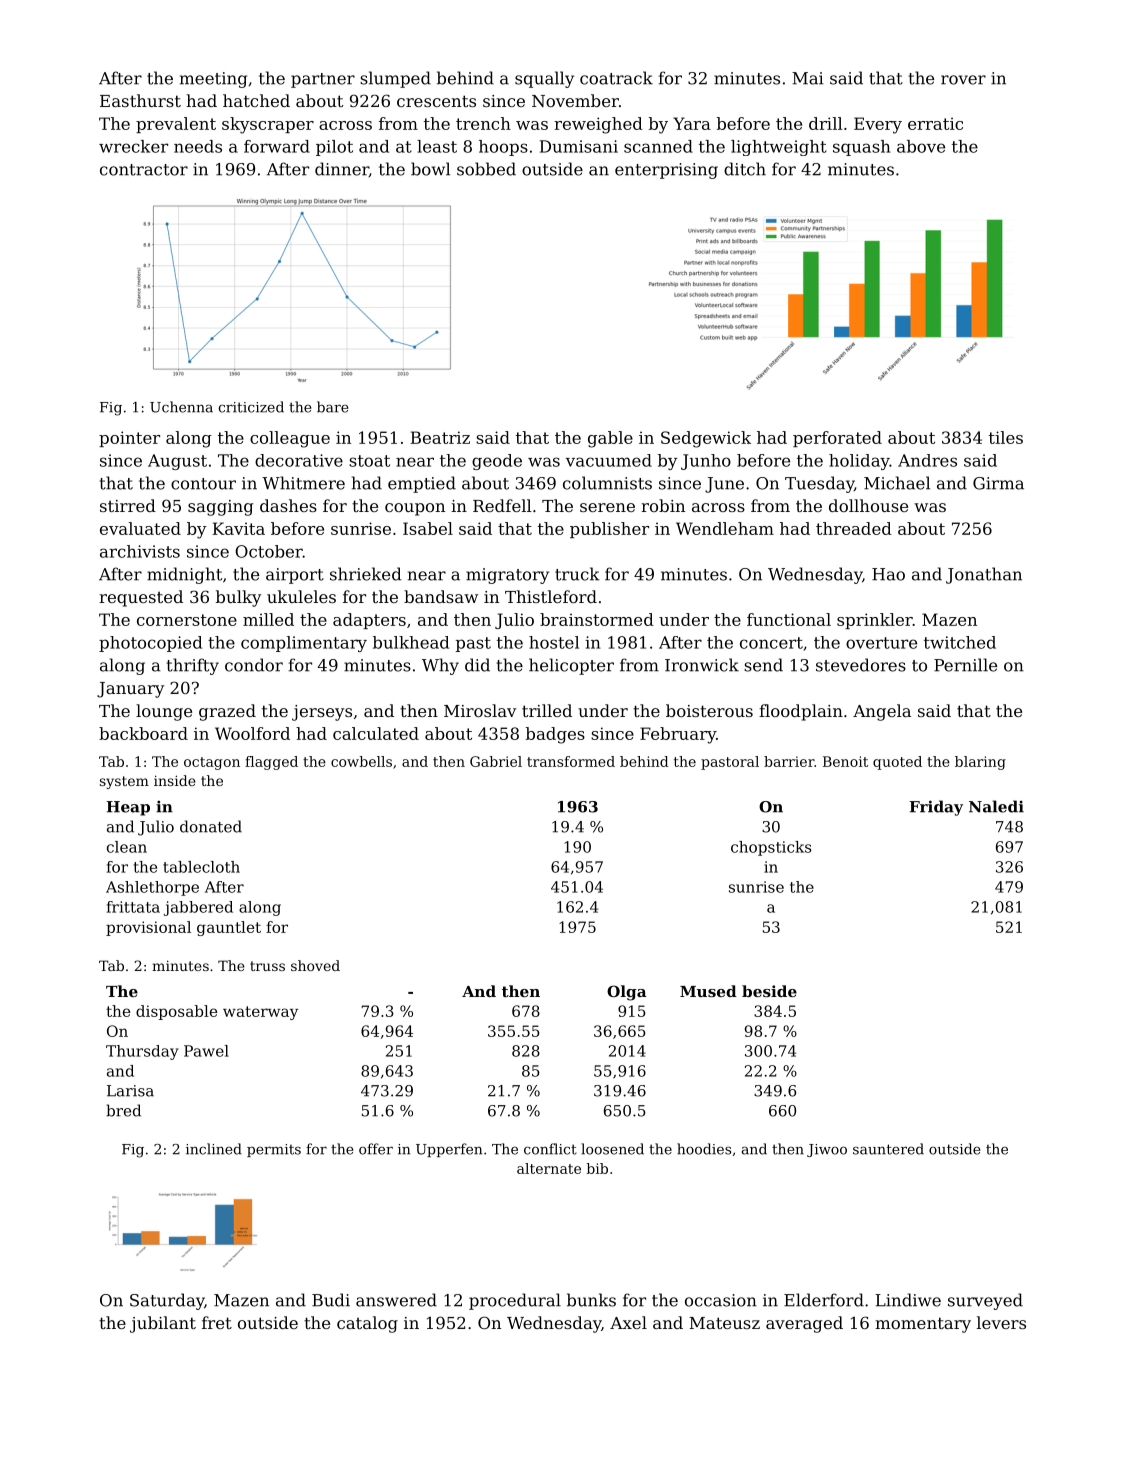  I want to click on fret, so click(217, 1322).
